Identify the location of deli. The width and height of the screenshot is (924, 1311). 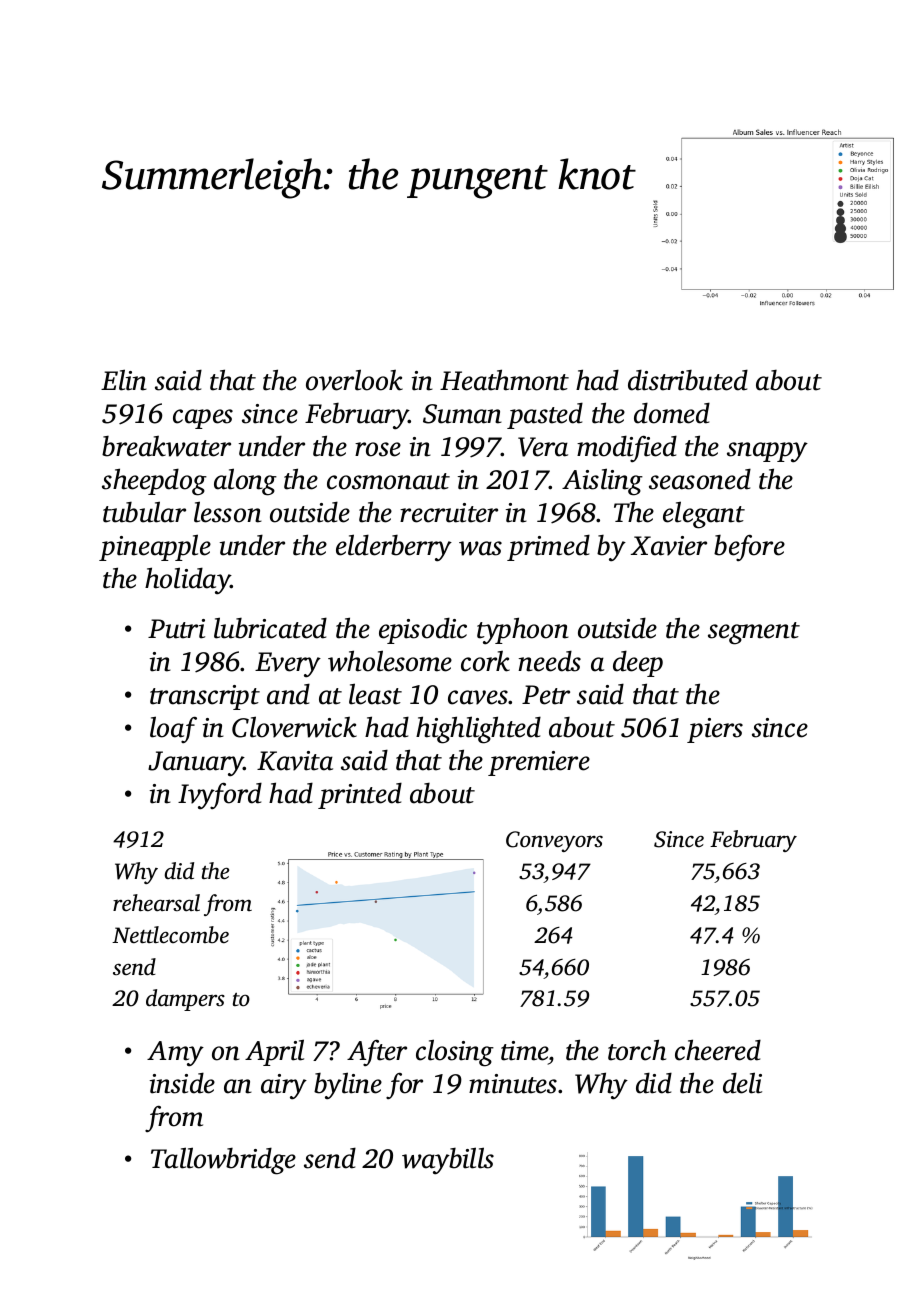
(742, 1083).
